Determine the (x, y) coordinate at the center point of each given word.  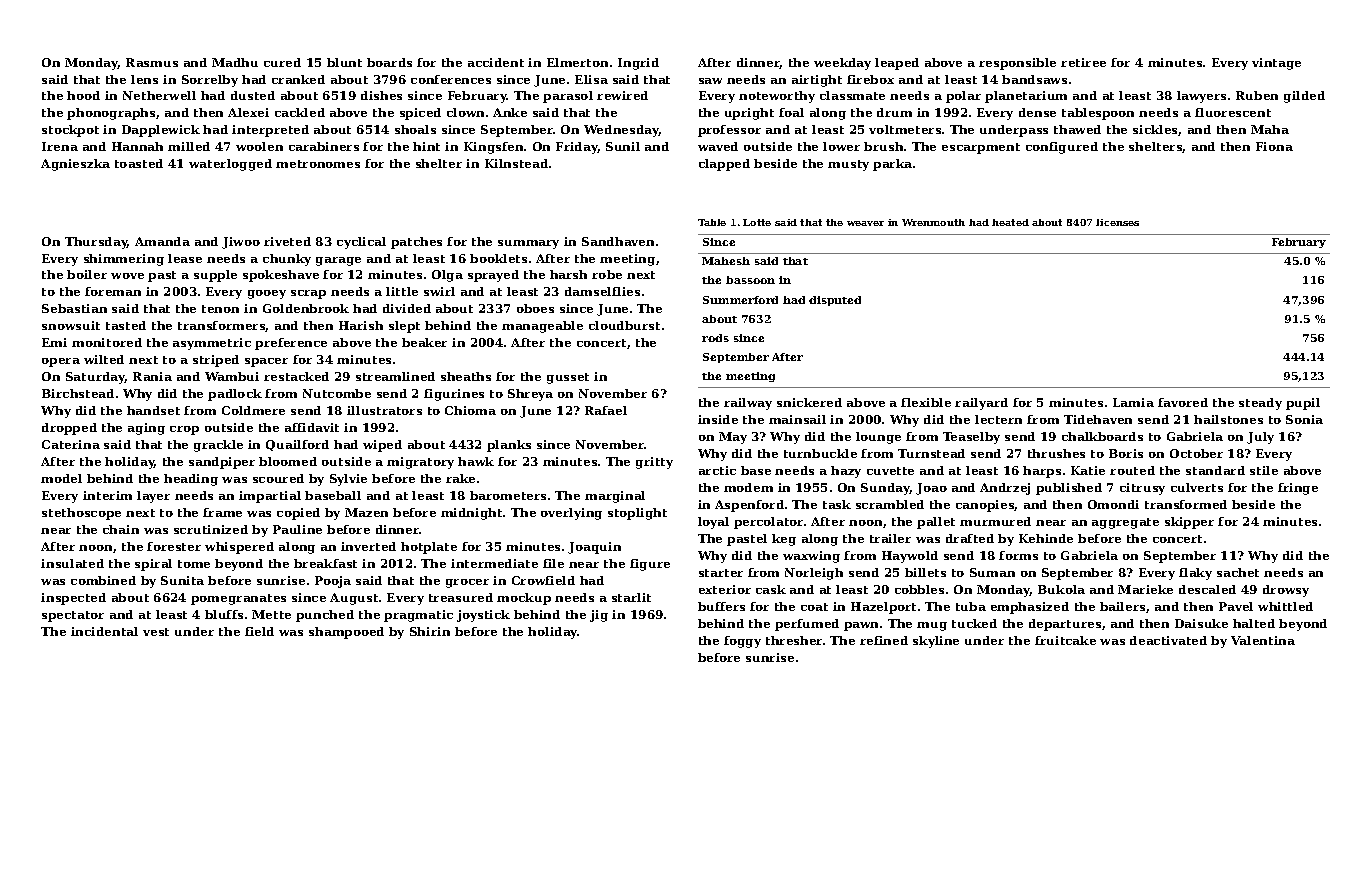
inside (718, 419)
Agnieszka (75, 165)
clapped (724, 165)
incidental (104, 631)
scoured (278, 478)
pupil (1303, 404)
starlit (631, 597)
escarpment (981, 148)
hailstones (1228, 419)
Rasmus (152, 62)
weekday (842, 64)
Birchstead (78, 393)
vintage (1276, 64)
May (733, 438)
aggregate (1125, 523)
